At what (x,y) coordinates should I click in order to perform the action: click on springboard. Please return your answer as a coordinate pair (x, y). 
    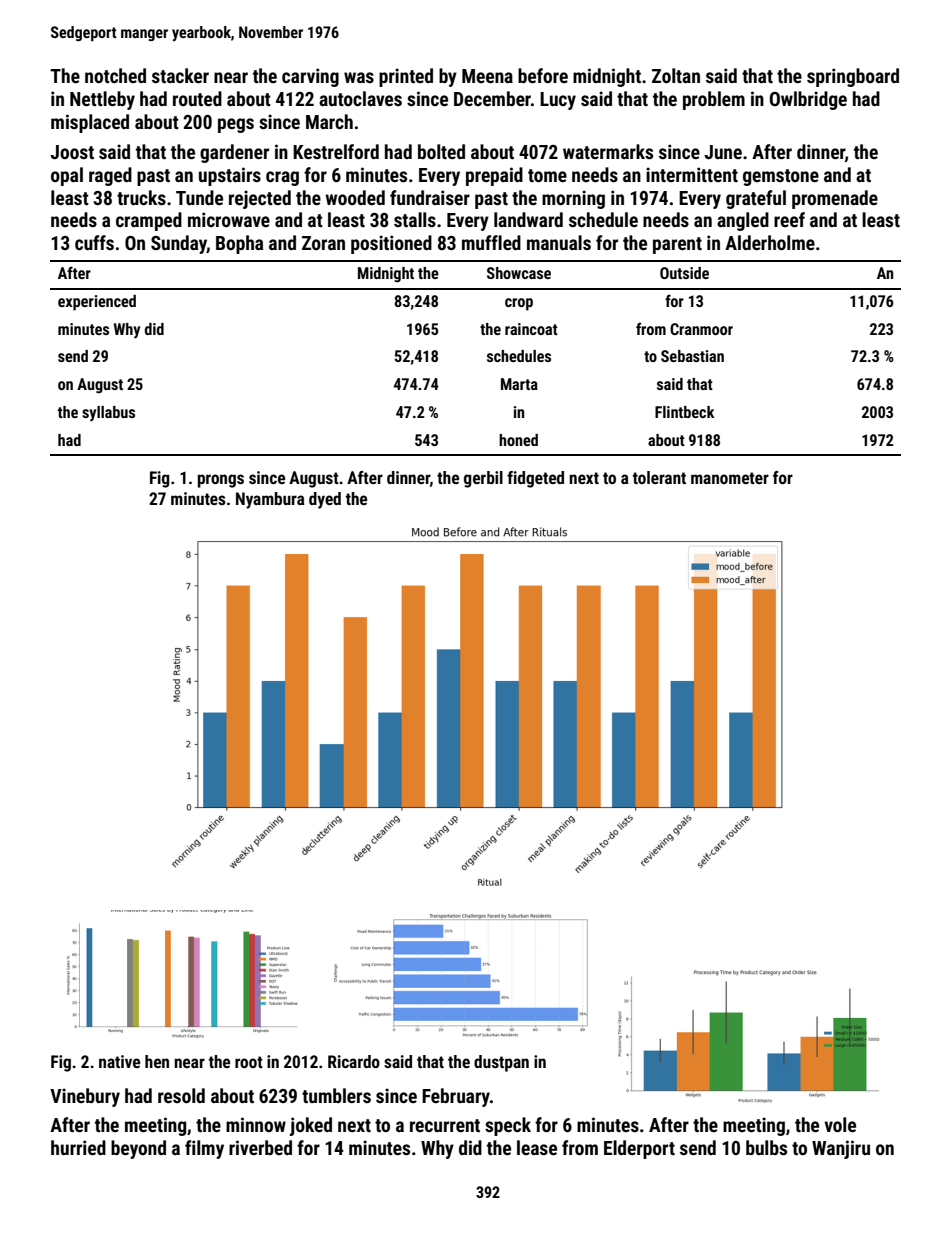
    Looking at the image, I should click on (853, 77).
